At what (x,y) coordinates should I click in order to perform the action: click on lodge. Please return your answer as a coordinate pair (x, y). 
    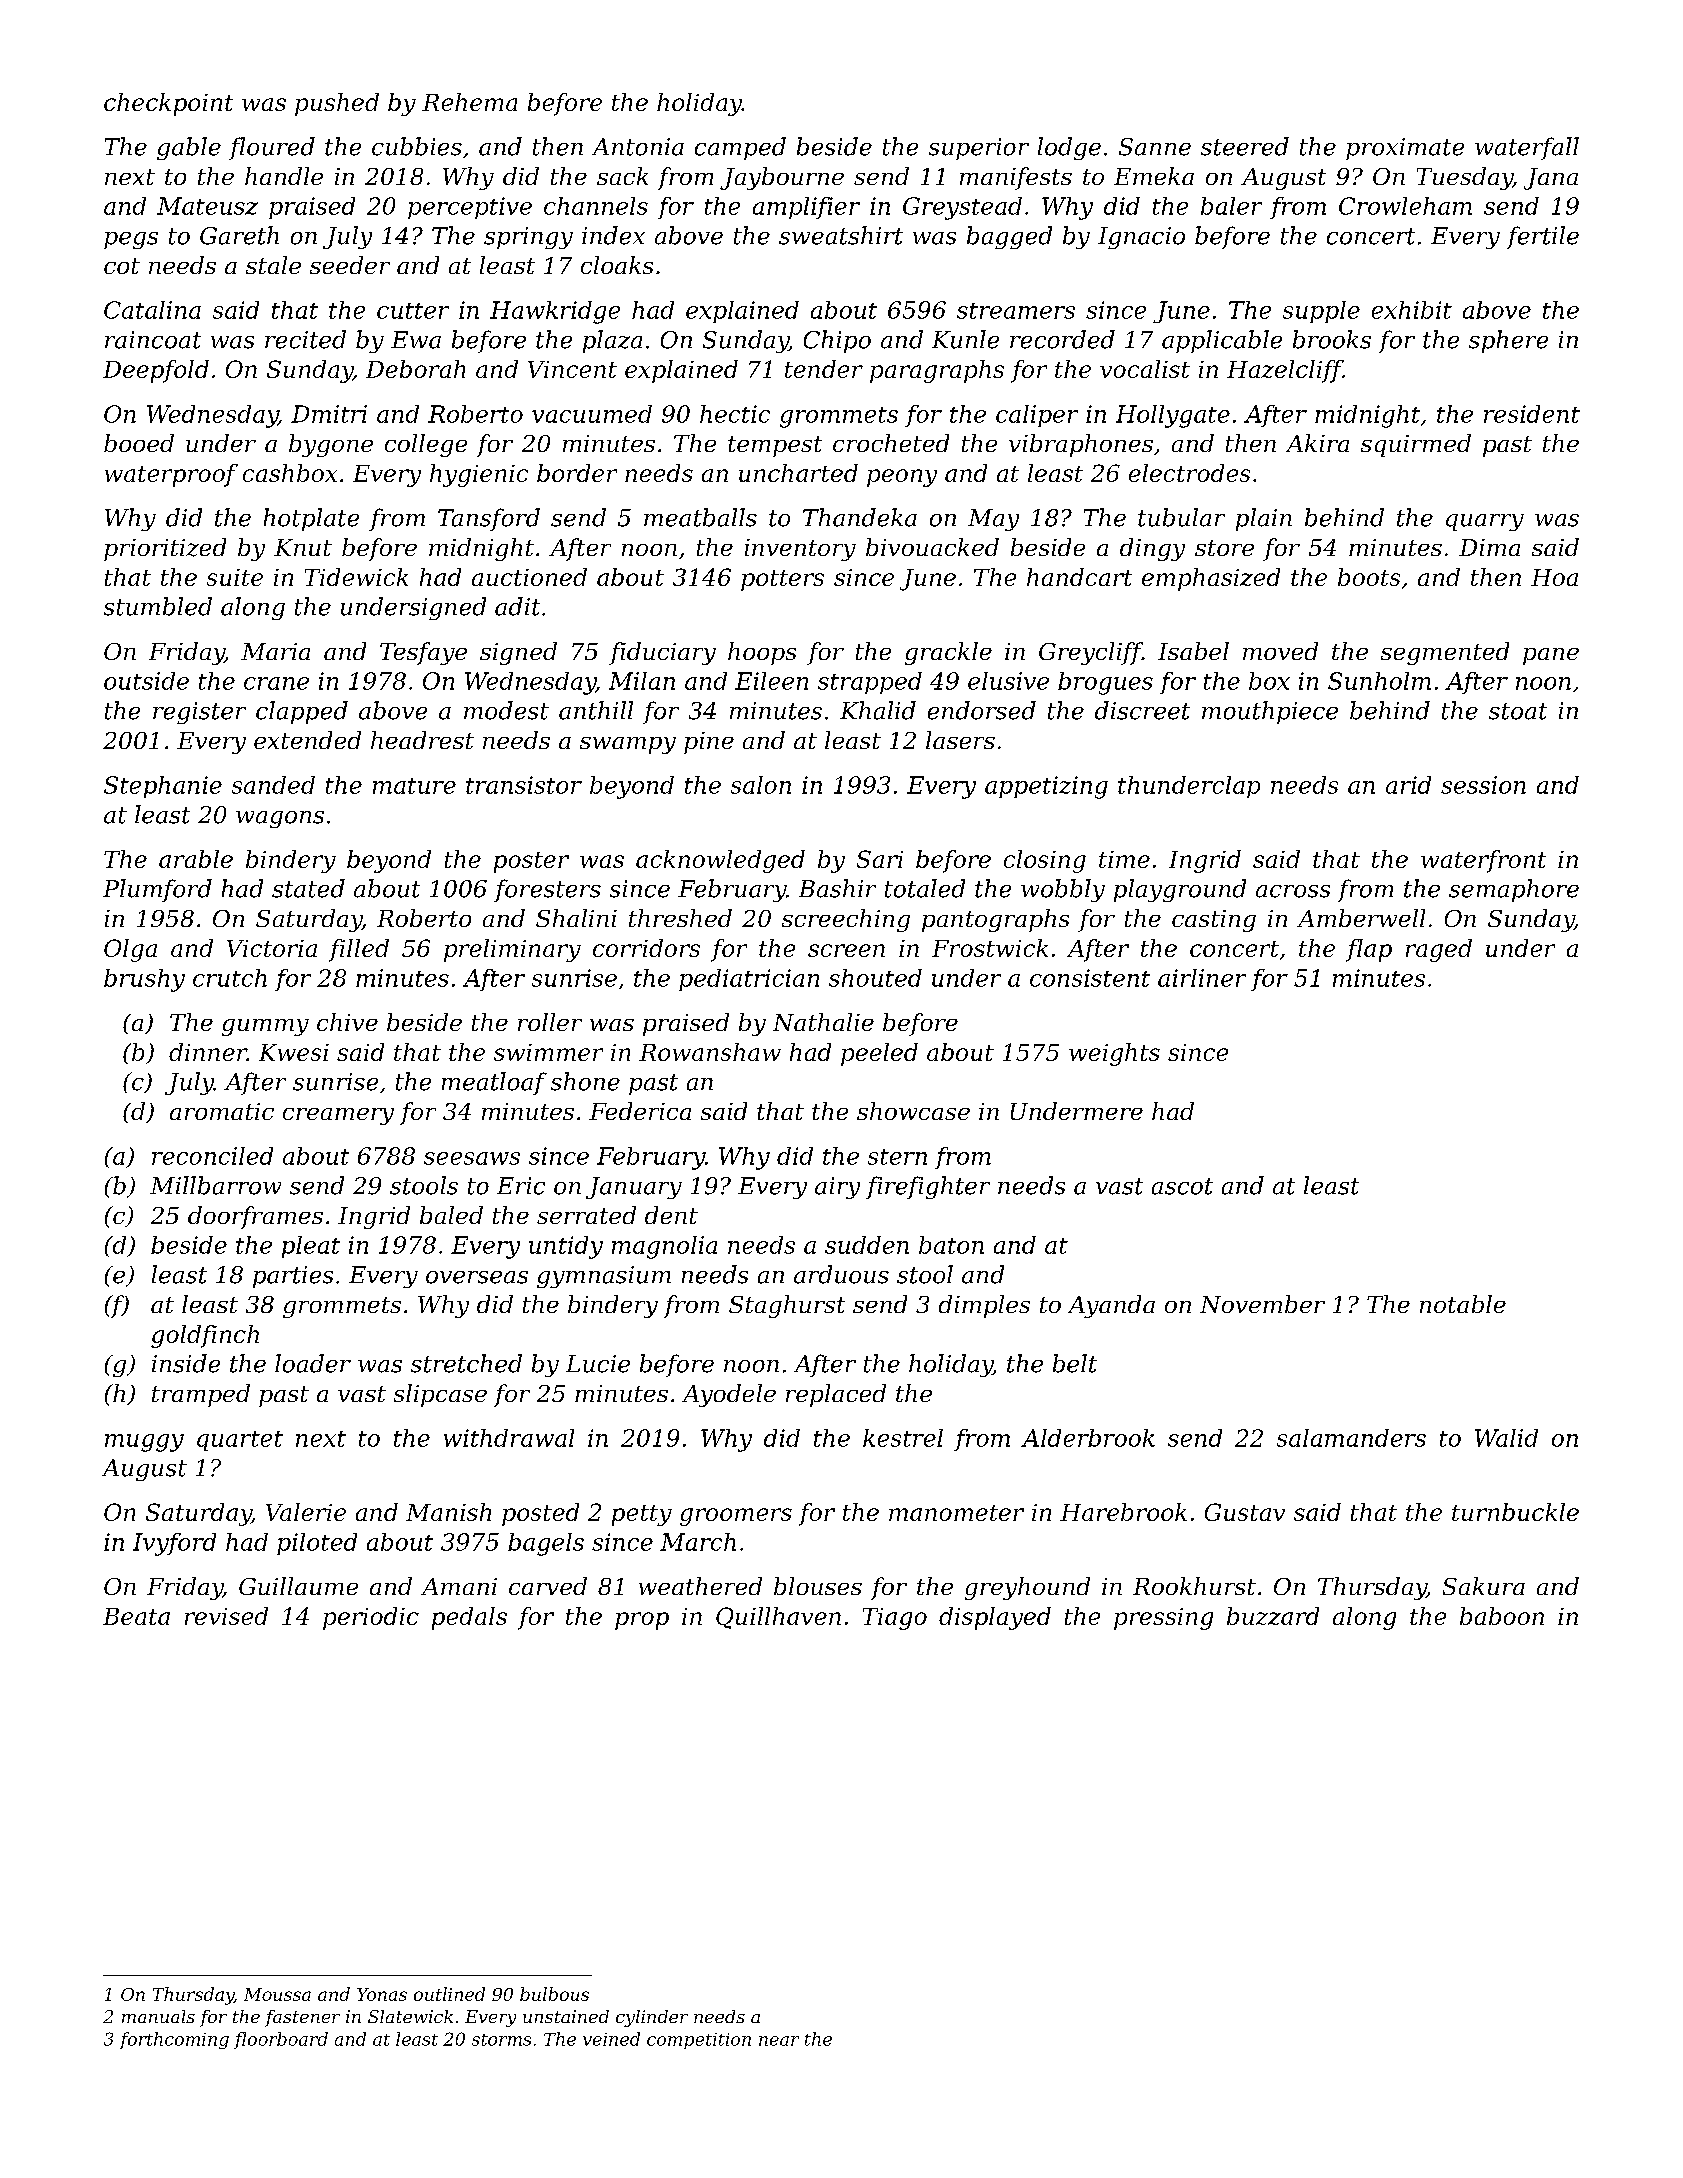
    Looking at the image, I should click on (1069, 148).
